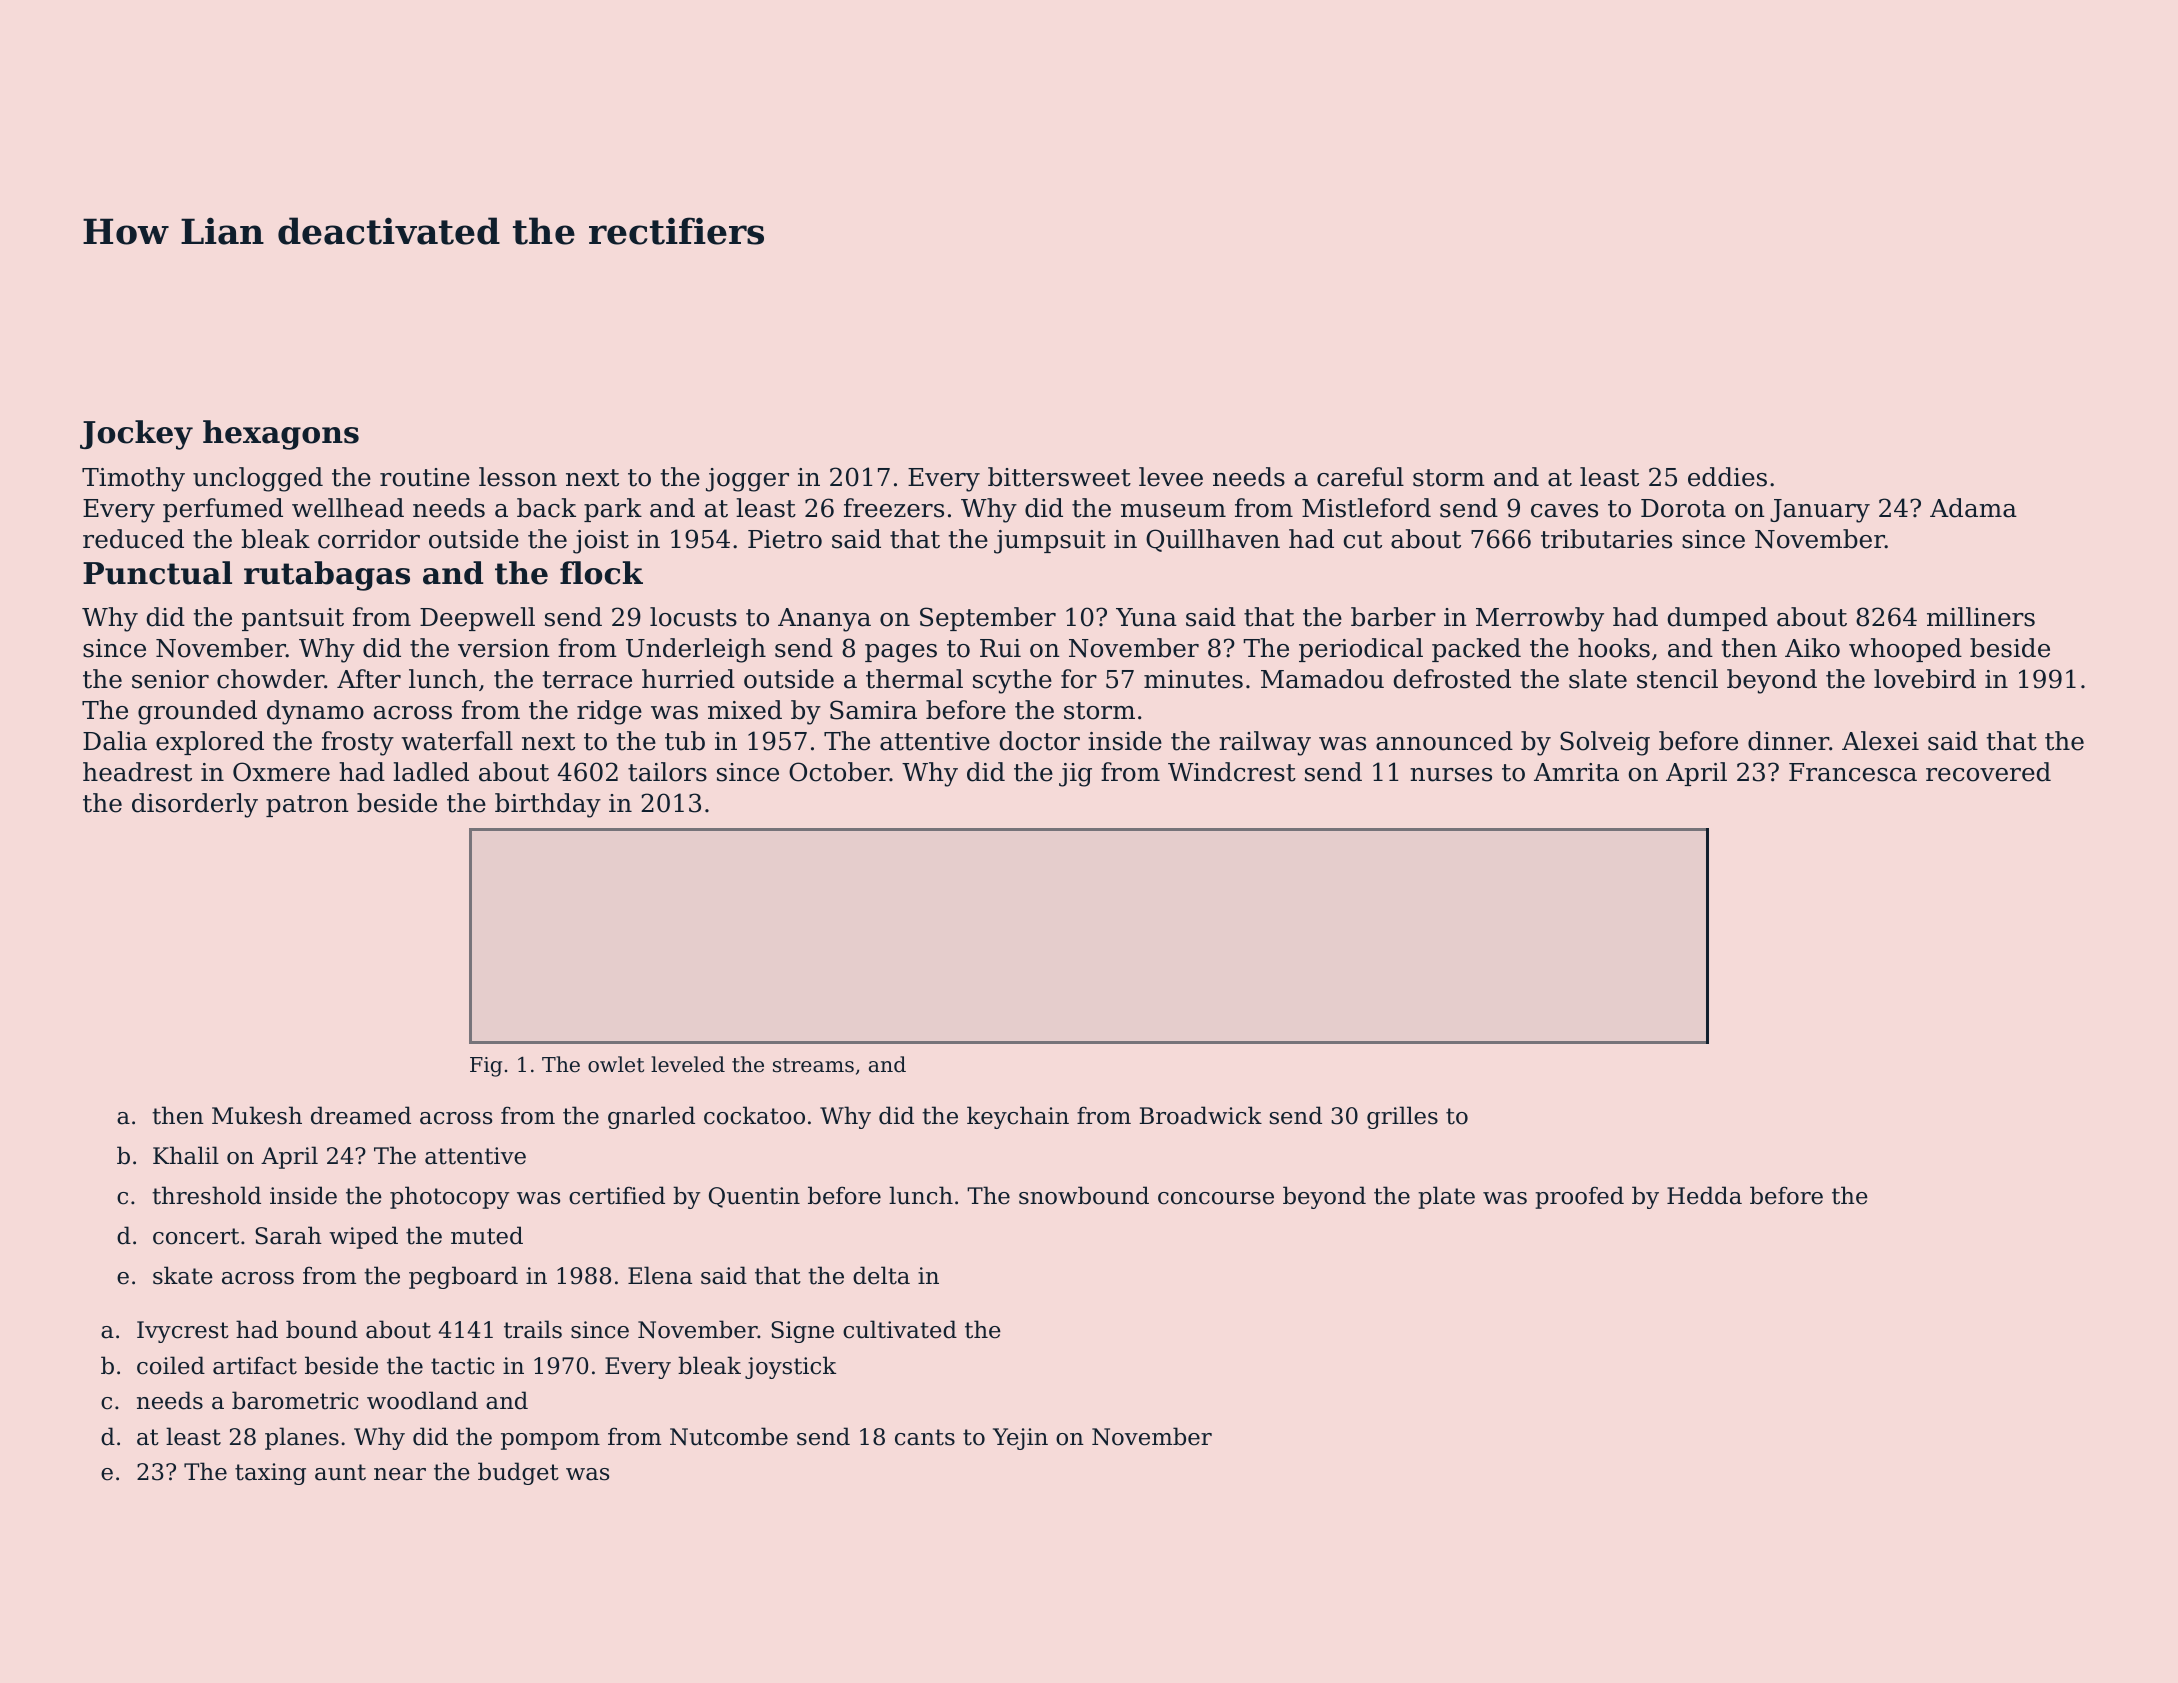 The image size is (2178, 1683). What do you see at coordinates (1606, 539) in the screenshot?
I see `tributaries` at bounding box center [1606, 539].
